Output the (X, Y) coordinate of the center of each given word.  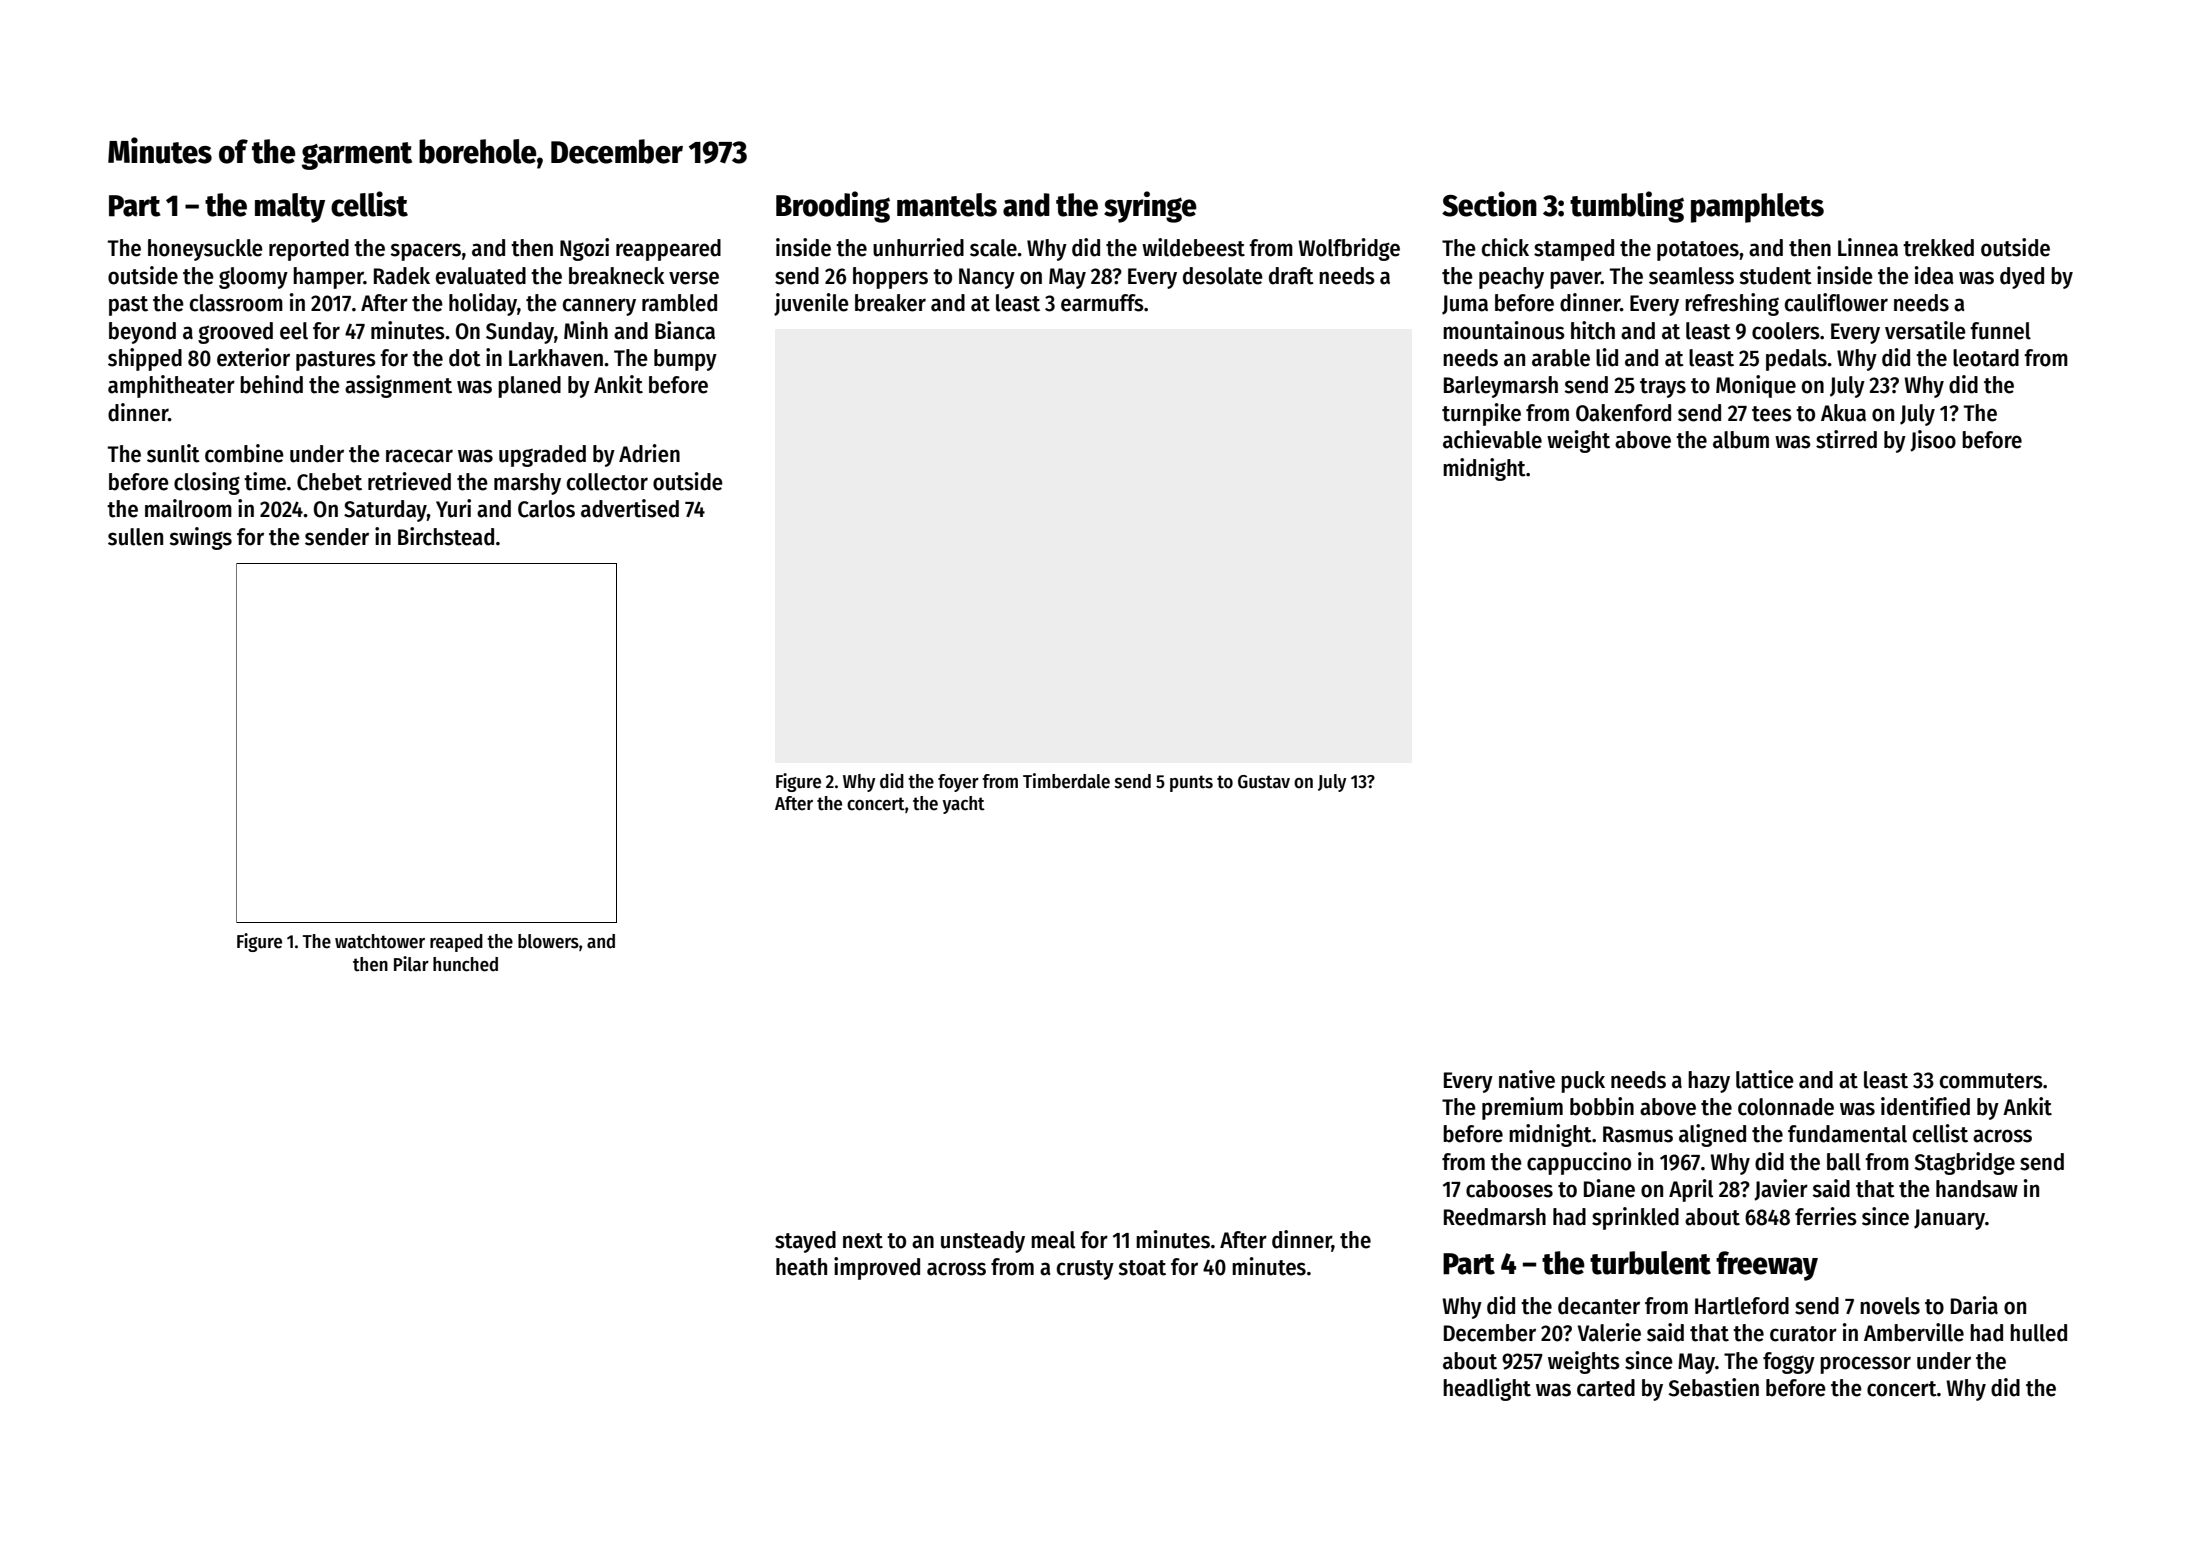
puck (1583, 1082)
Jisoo (1933, 441)
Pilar (411, 964)
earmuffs (1102, 303)
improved (877, 1268)
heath (801, 1267)
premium (1522, 1108)
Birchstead (446, 536)
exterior (253, 357)
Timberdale (1066, 781)
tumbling (1627, 207)
